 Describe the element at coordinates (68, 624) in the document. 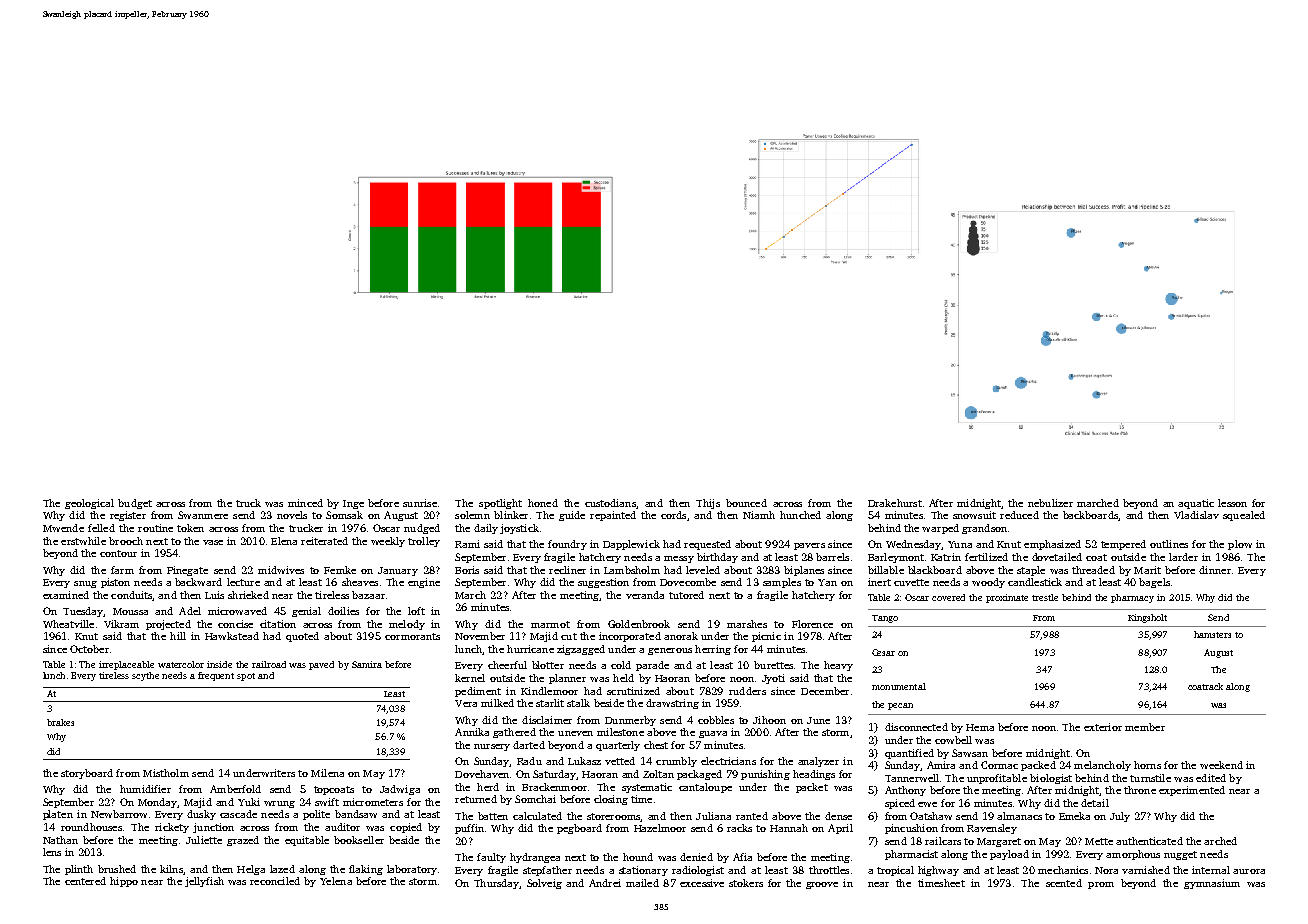

I see `Wheatville` at that location.
